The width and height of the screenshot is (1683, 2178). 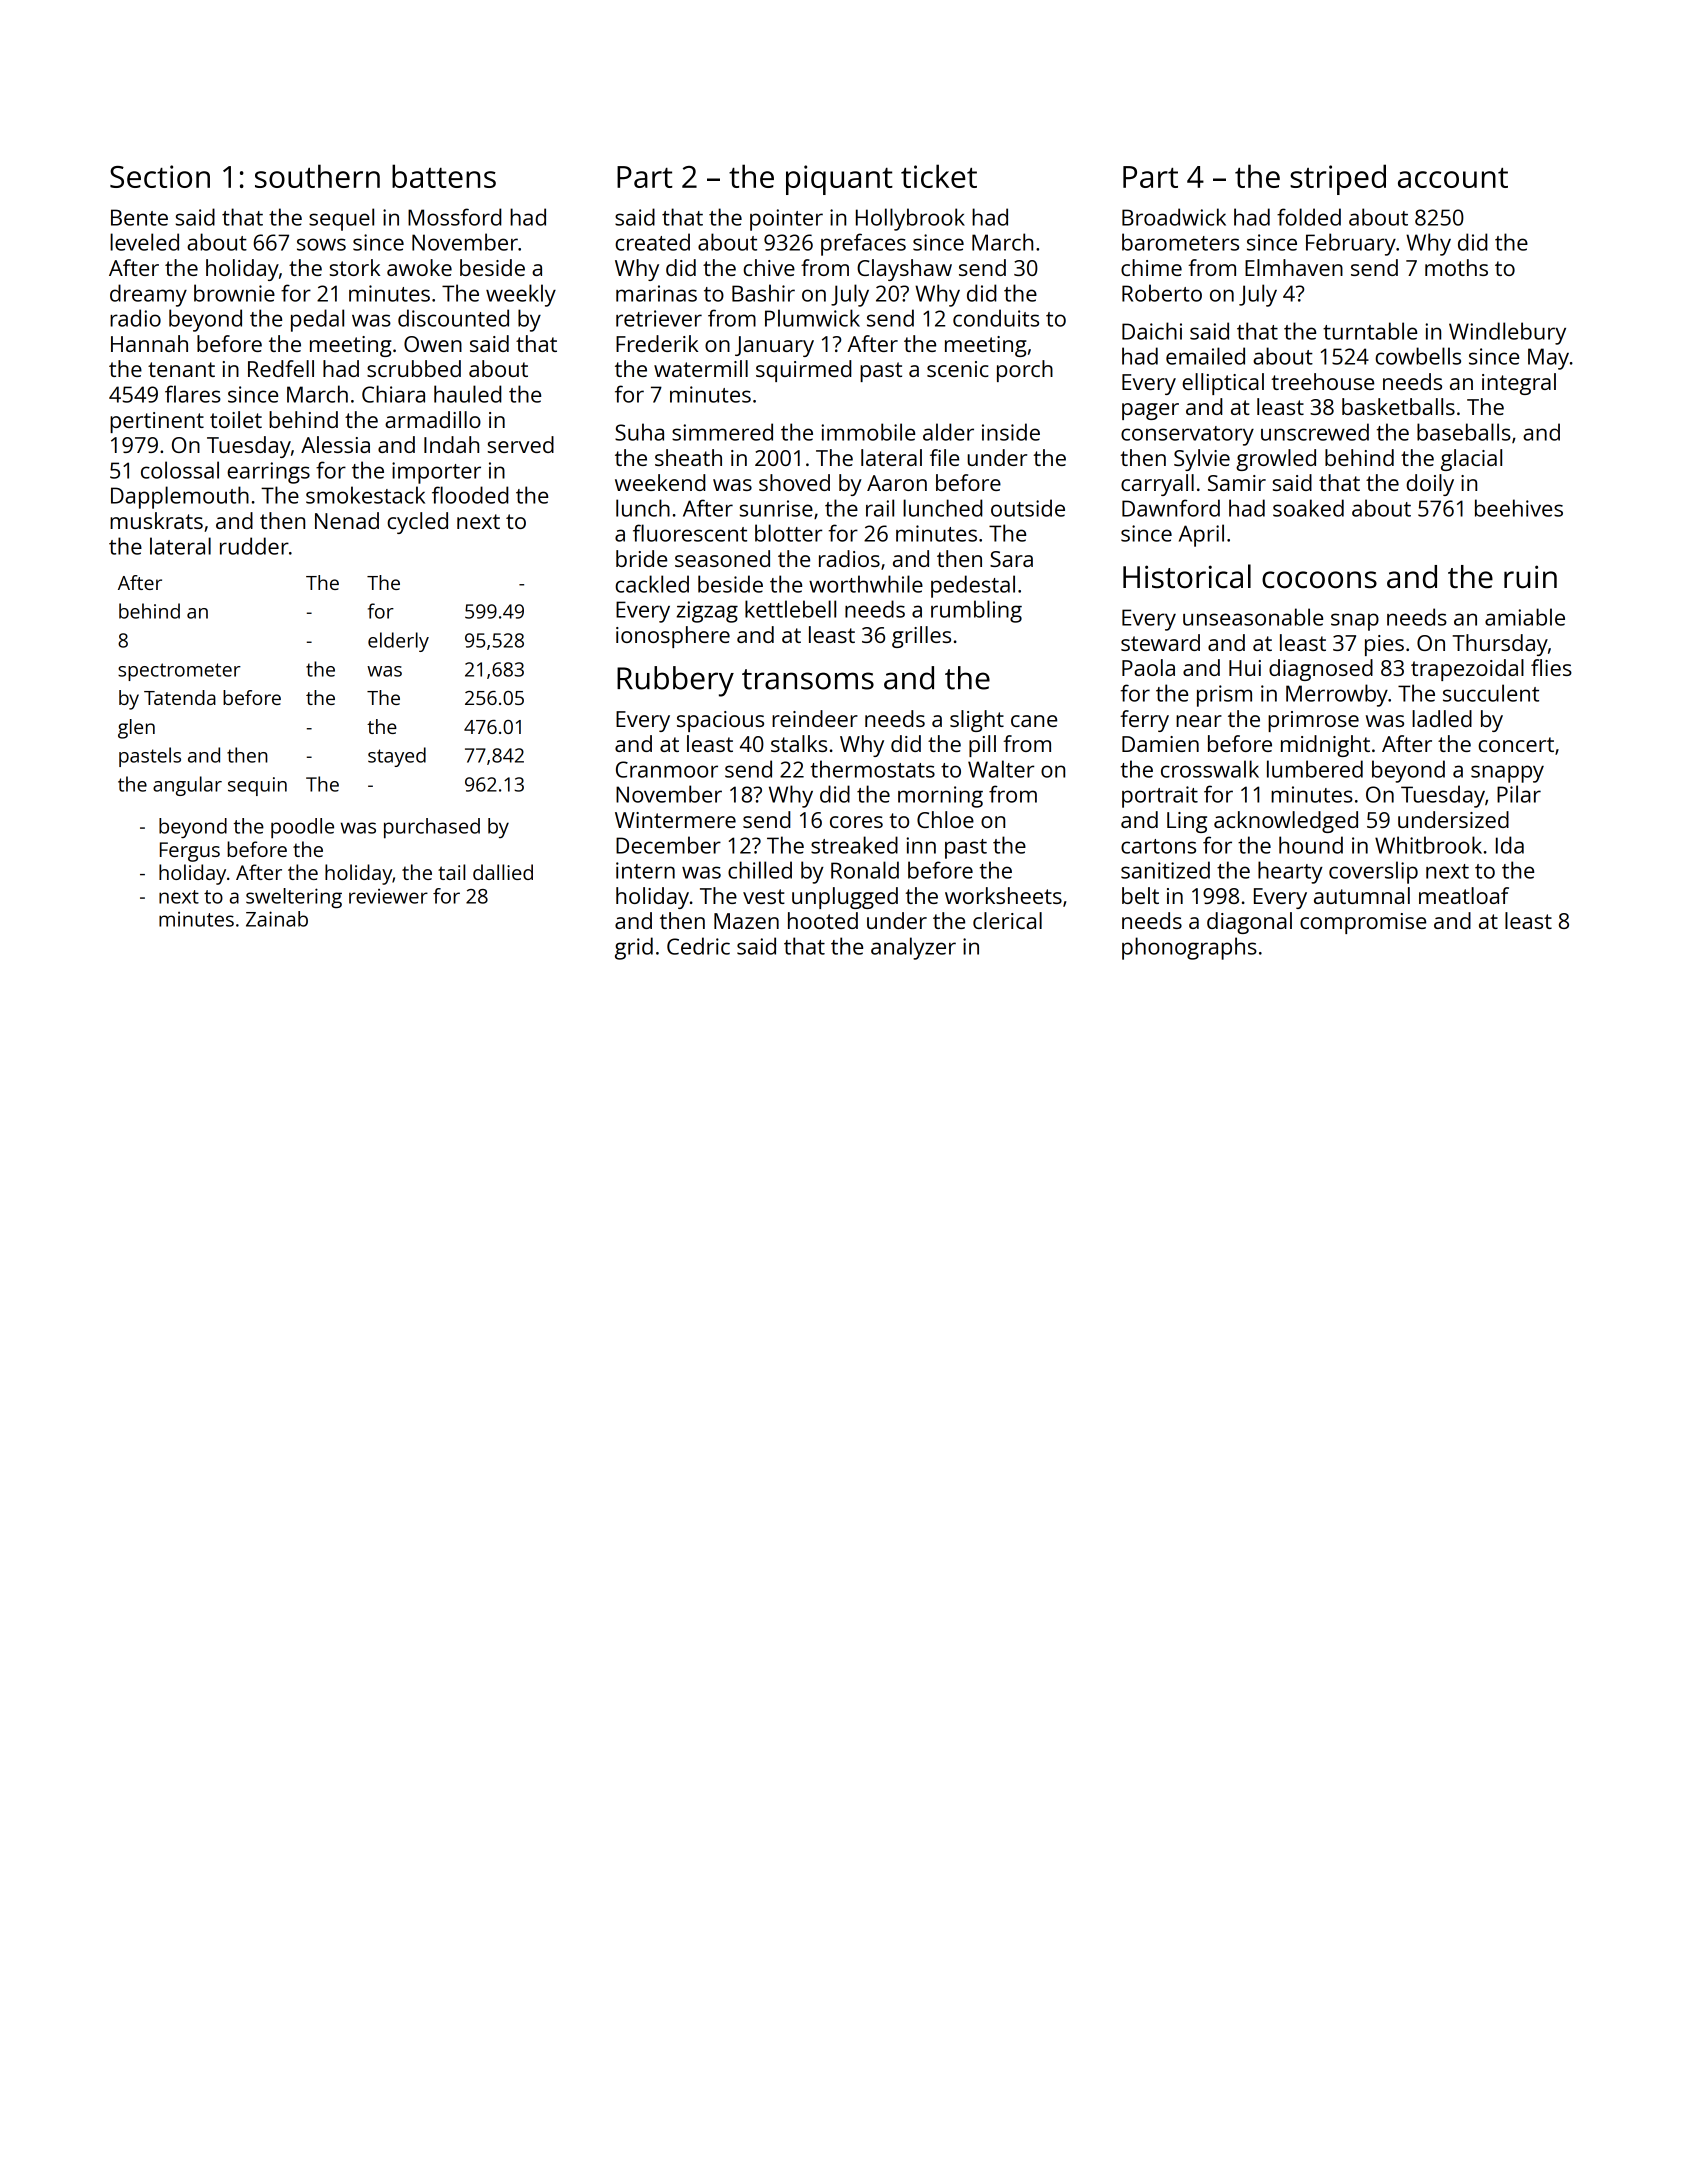 I want to click on simmered, so click(x=722, y=432).
